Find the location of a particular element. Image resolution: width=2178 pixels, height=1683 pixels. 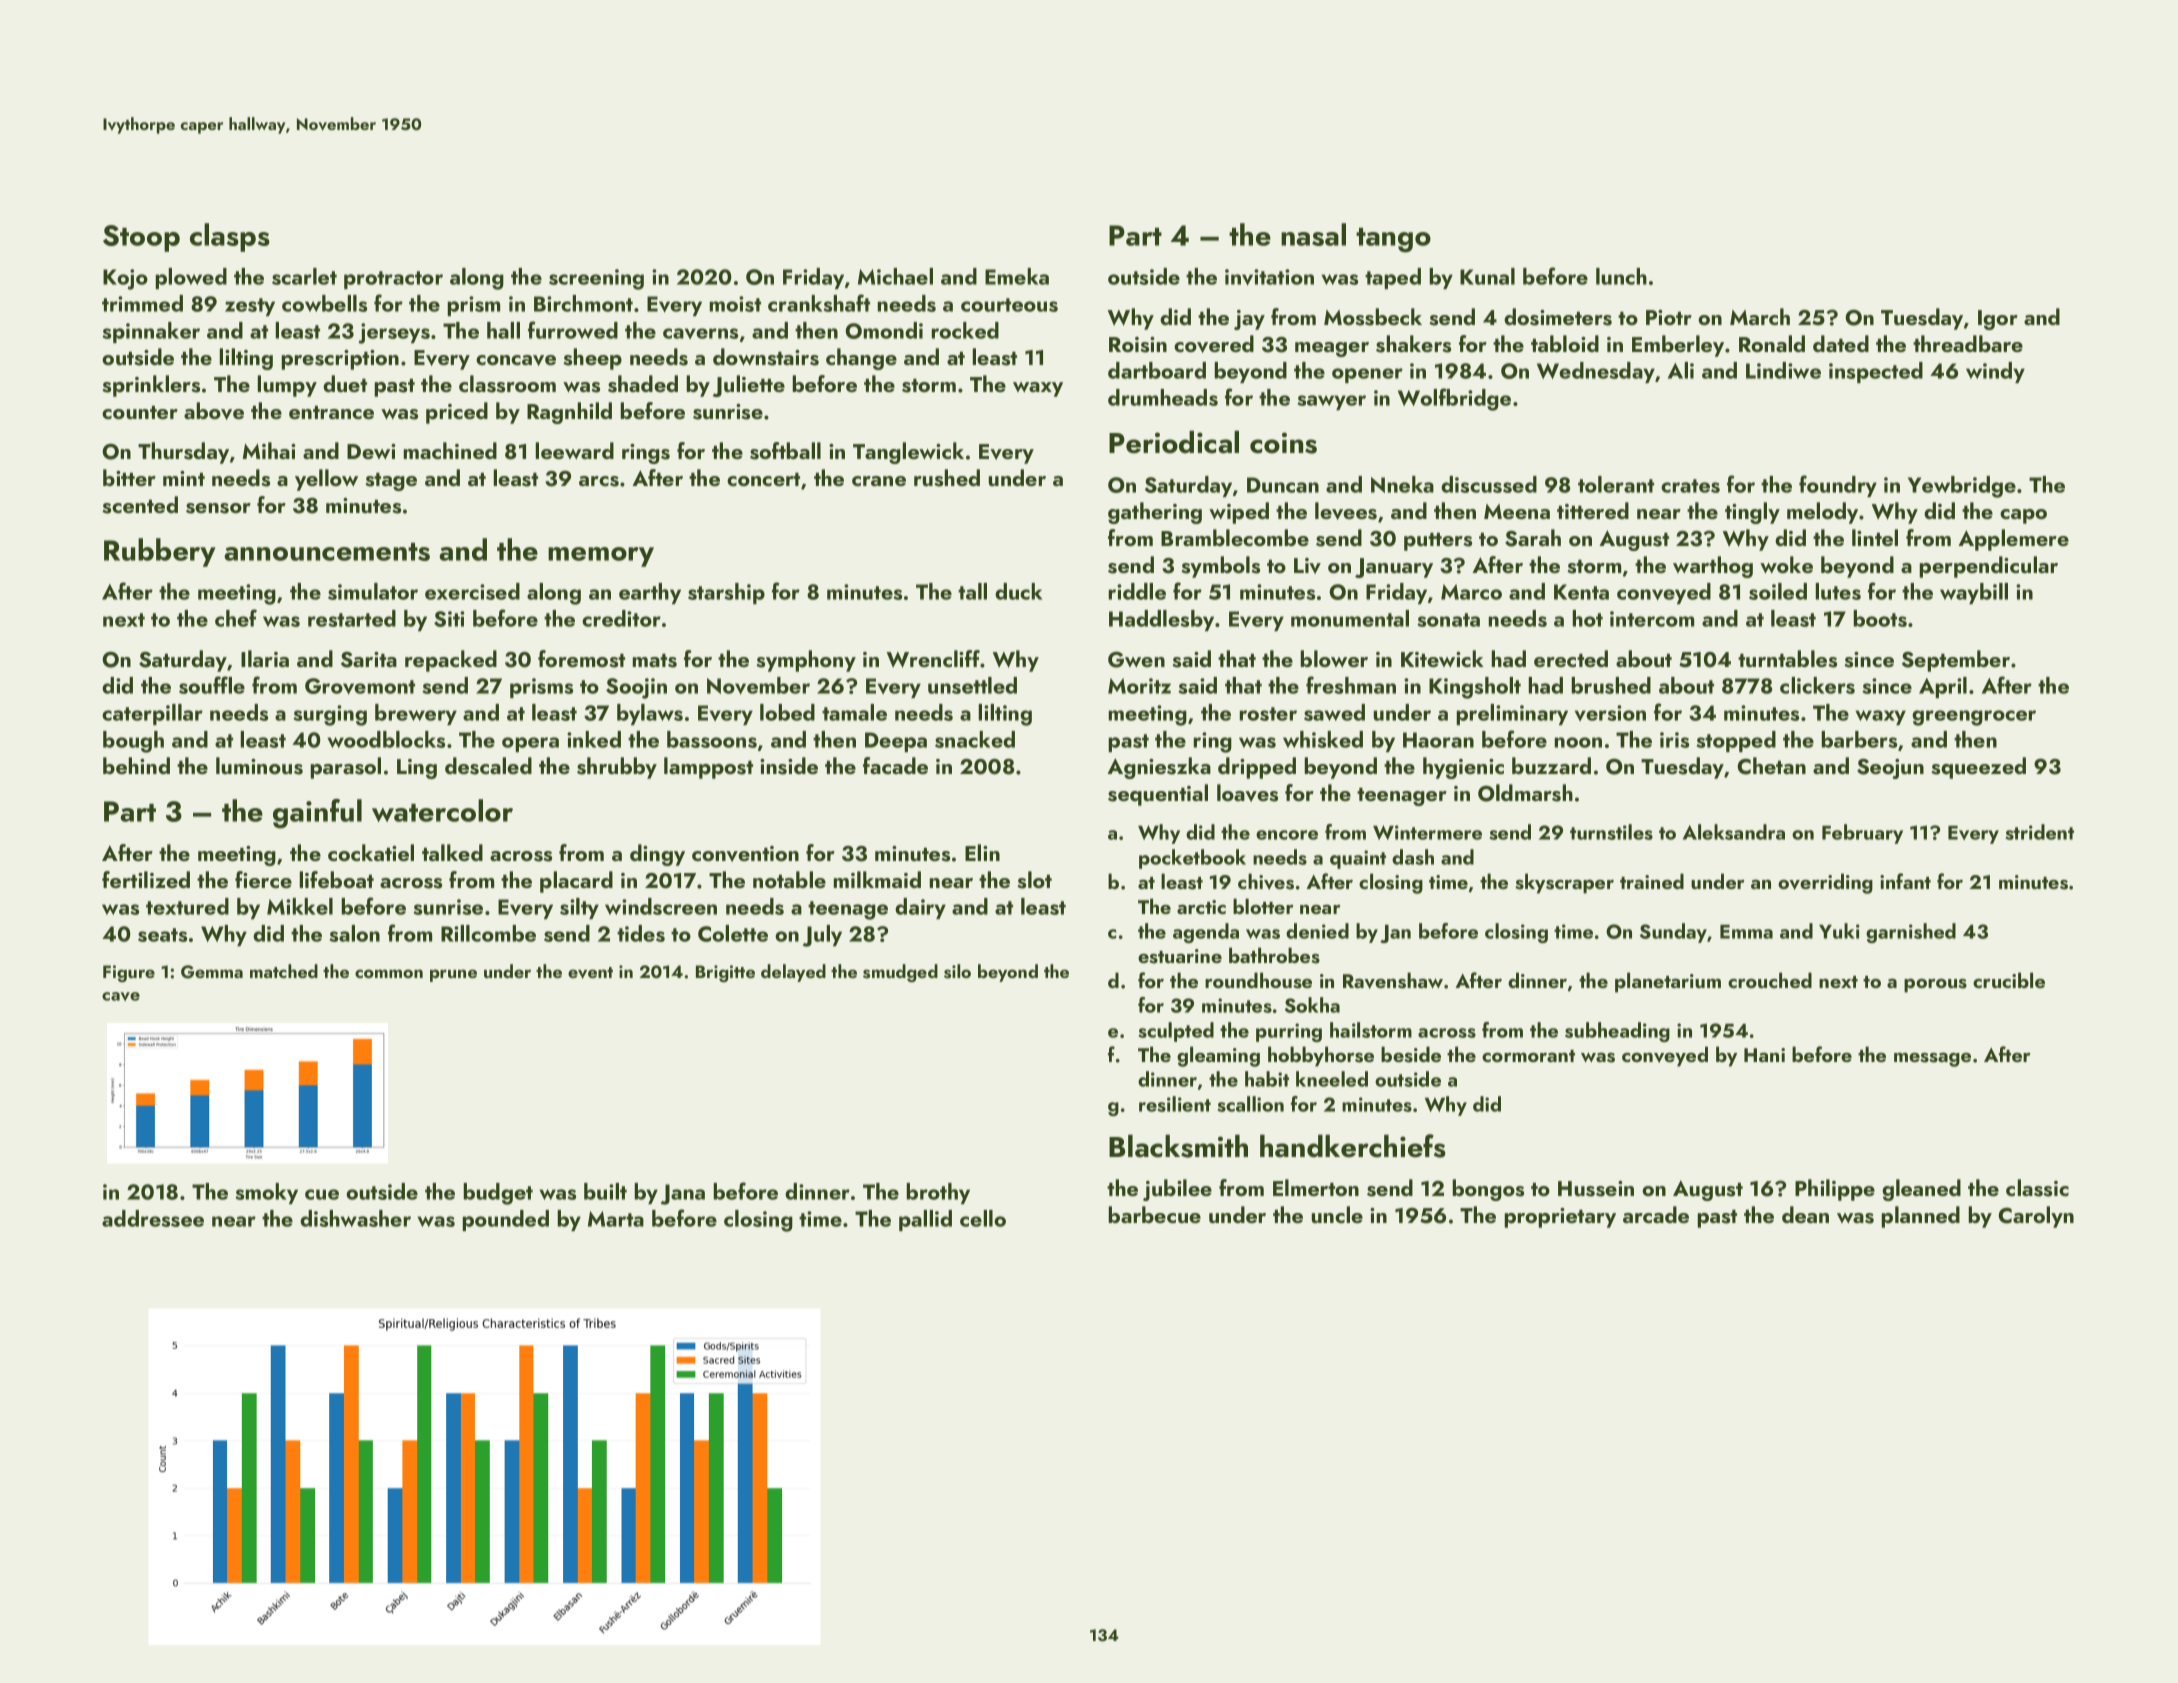

budget is located at coordinates (498, 1194).
